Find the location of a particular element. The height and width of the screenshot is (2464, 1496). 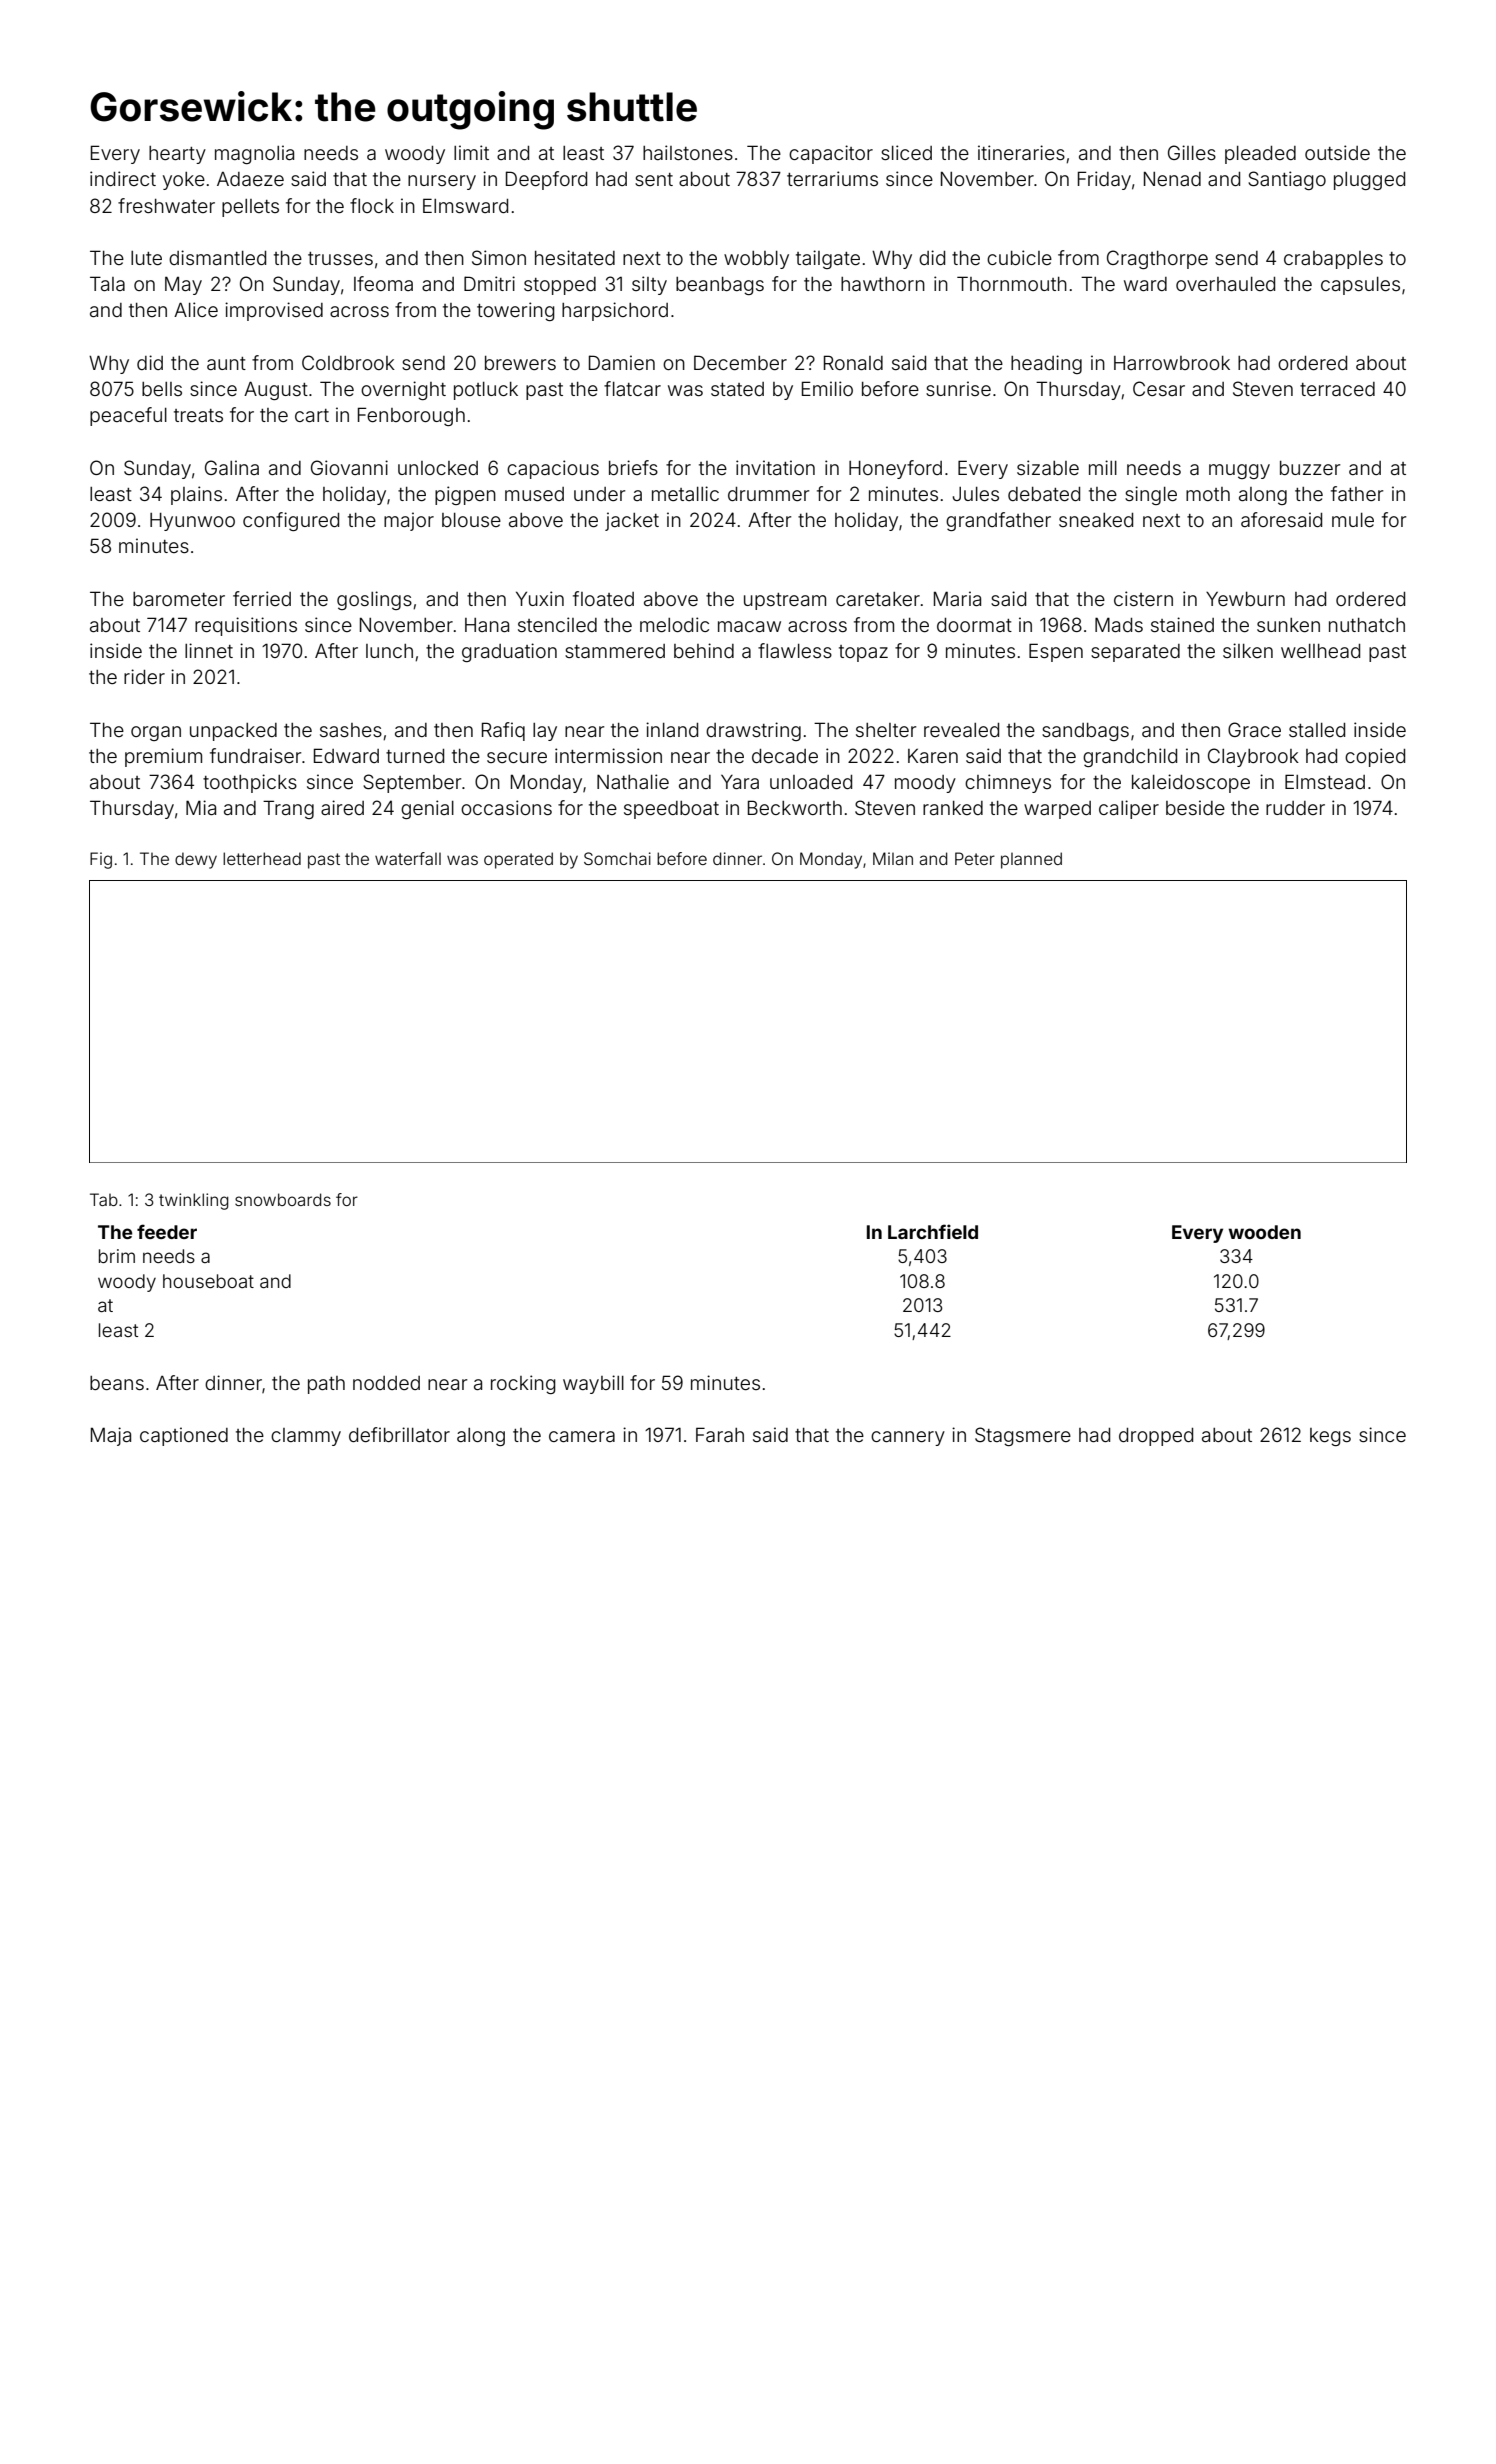

Larchfield is located at coordinates (933, 1231).
